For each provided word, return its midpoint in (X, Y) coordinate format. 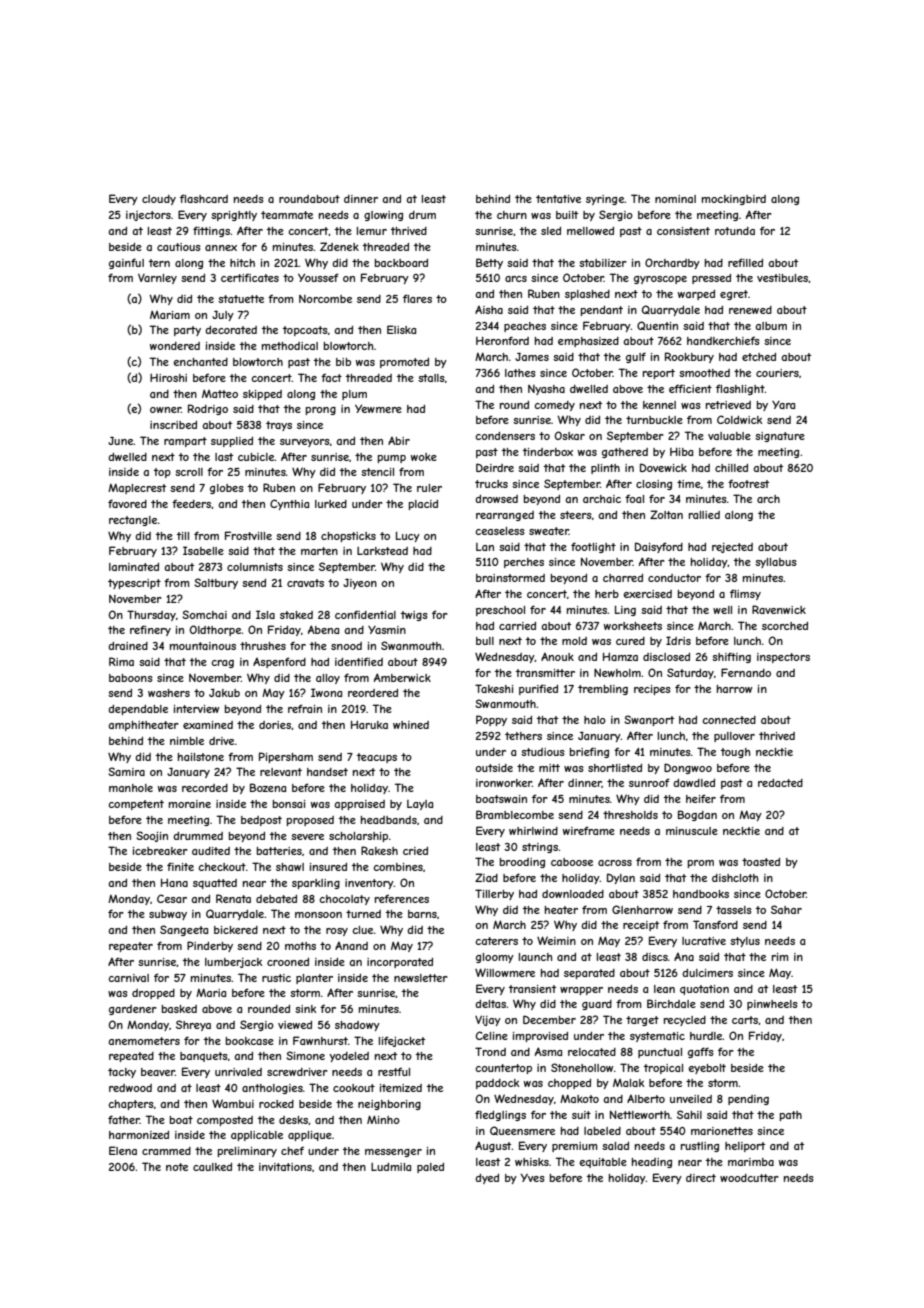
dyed (487, 1179)
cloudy (159, 200)
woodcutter (749, 1178)
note (177, 1167)
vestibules (782, 278)
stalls (431, 378)
